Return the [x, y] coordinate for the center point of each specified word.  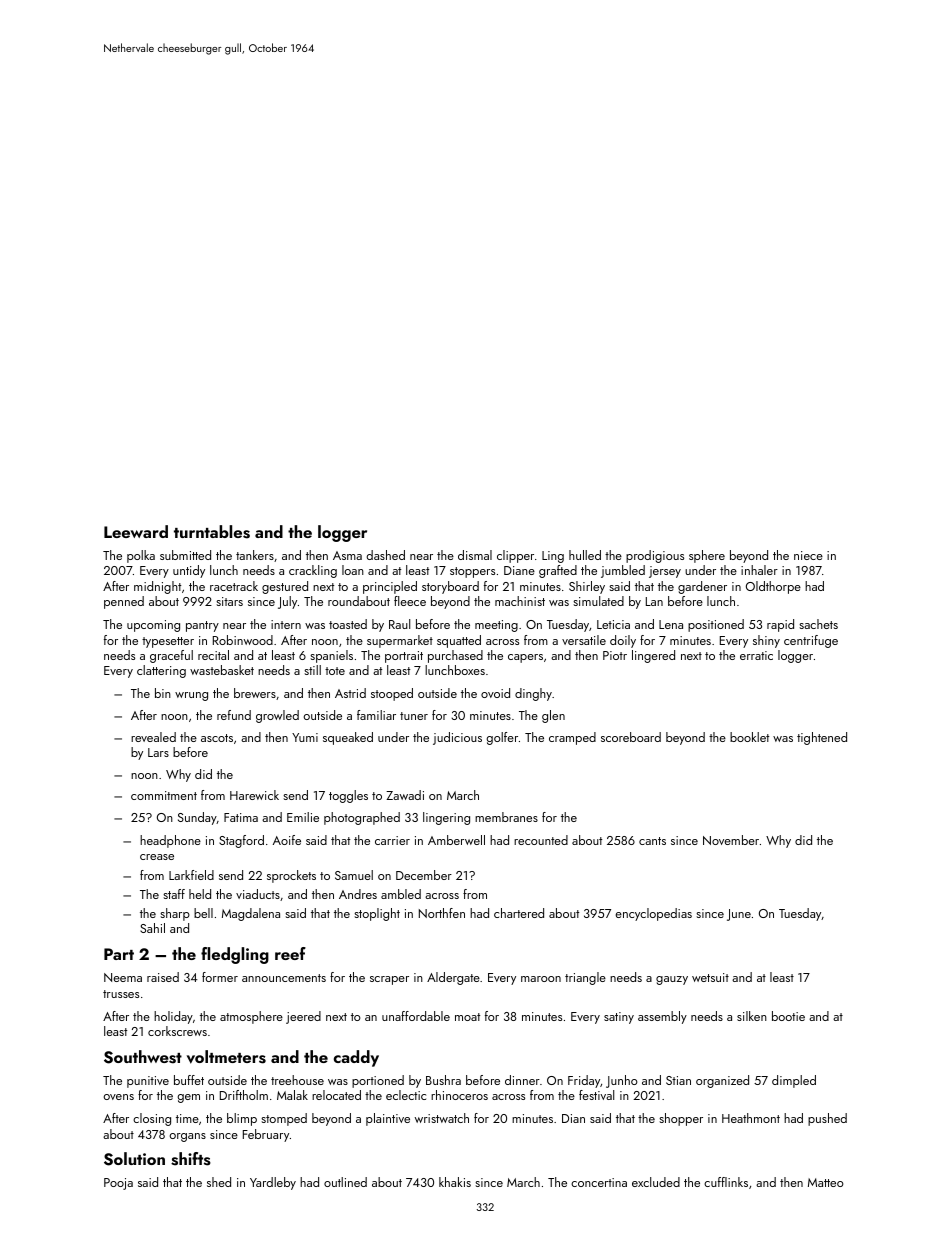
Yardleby [273, 1183]
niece [808, 555]
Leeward [136, 531]
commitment [164, 795]
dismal [475, 555]
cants [652, 841]
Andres [358, 894]
